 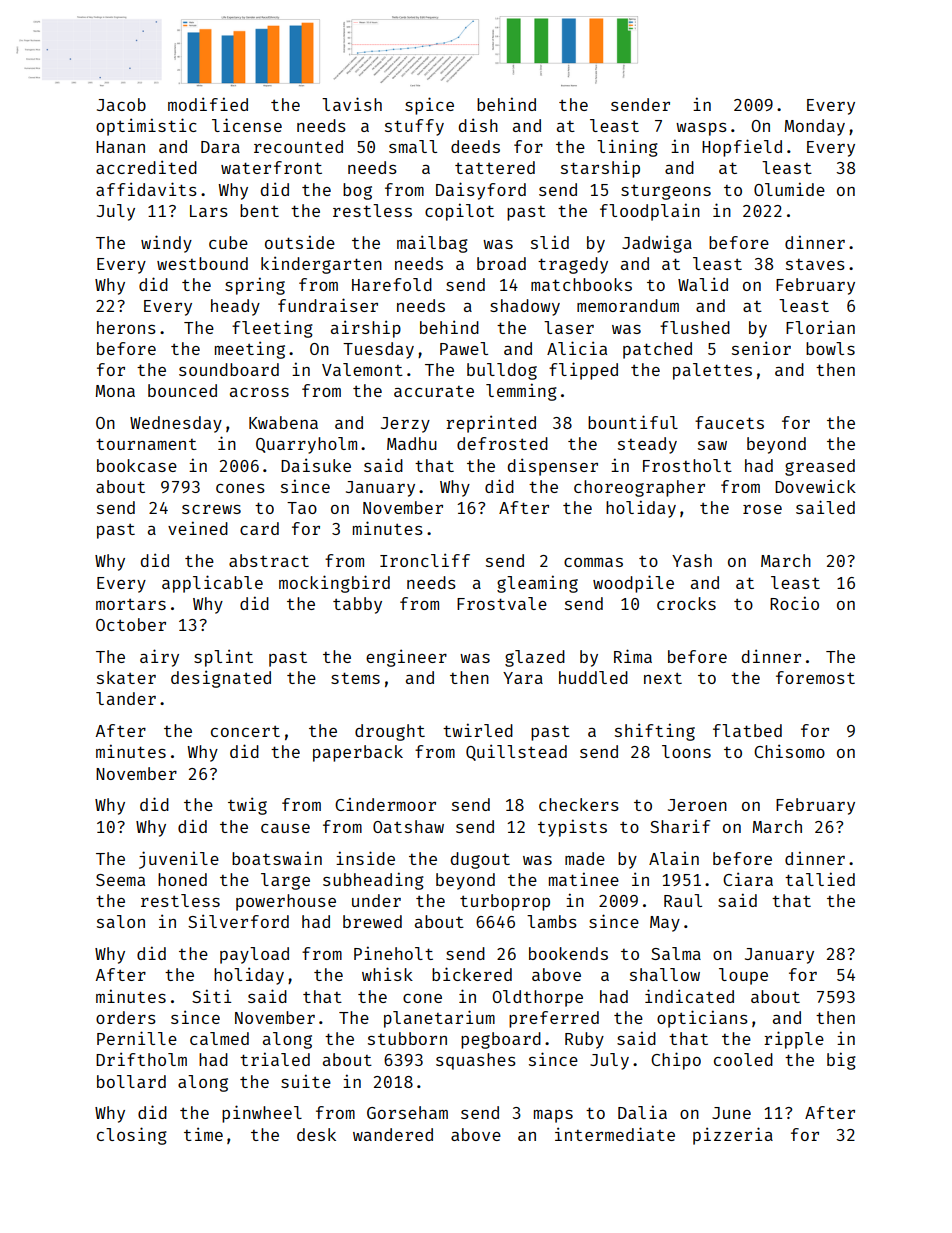 What do you see at coordinates (146, 189) in the screenshot?
I see `affidavits` at bounding box center [146, 189].
